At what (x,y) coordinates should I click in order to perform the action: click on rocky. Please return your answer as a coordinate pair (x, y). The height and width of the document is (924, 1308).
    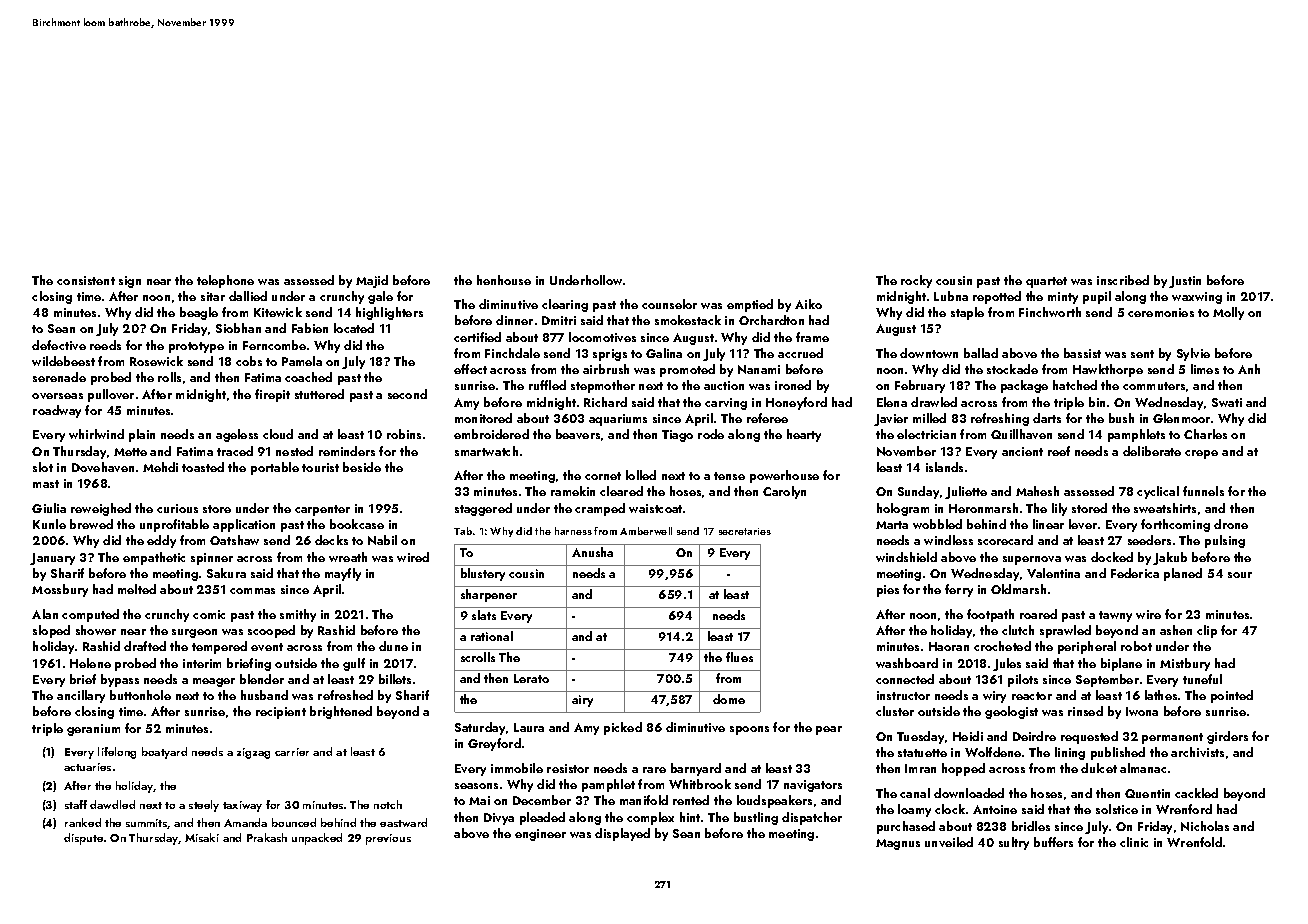
    Looking at the image, I should click on (916, 281).
